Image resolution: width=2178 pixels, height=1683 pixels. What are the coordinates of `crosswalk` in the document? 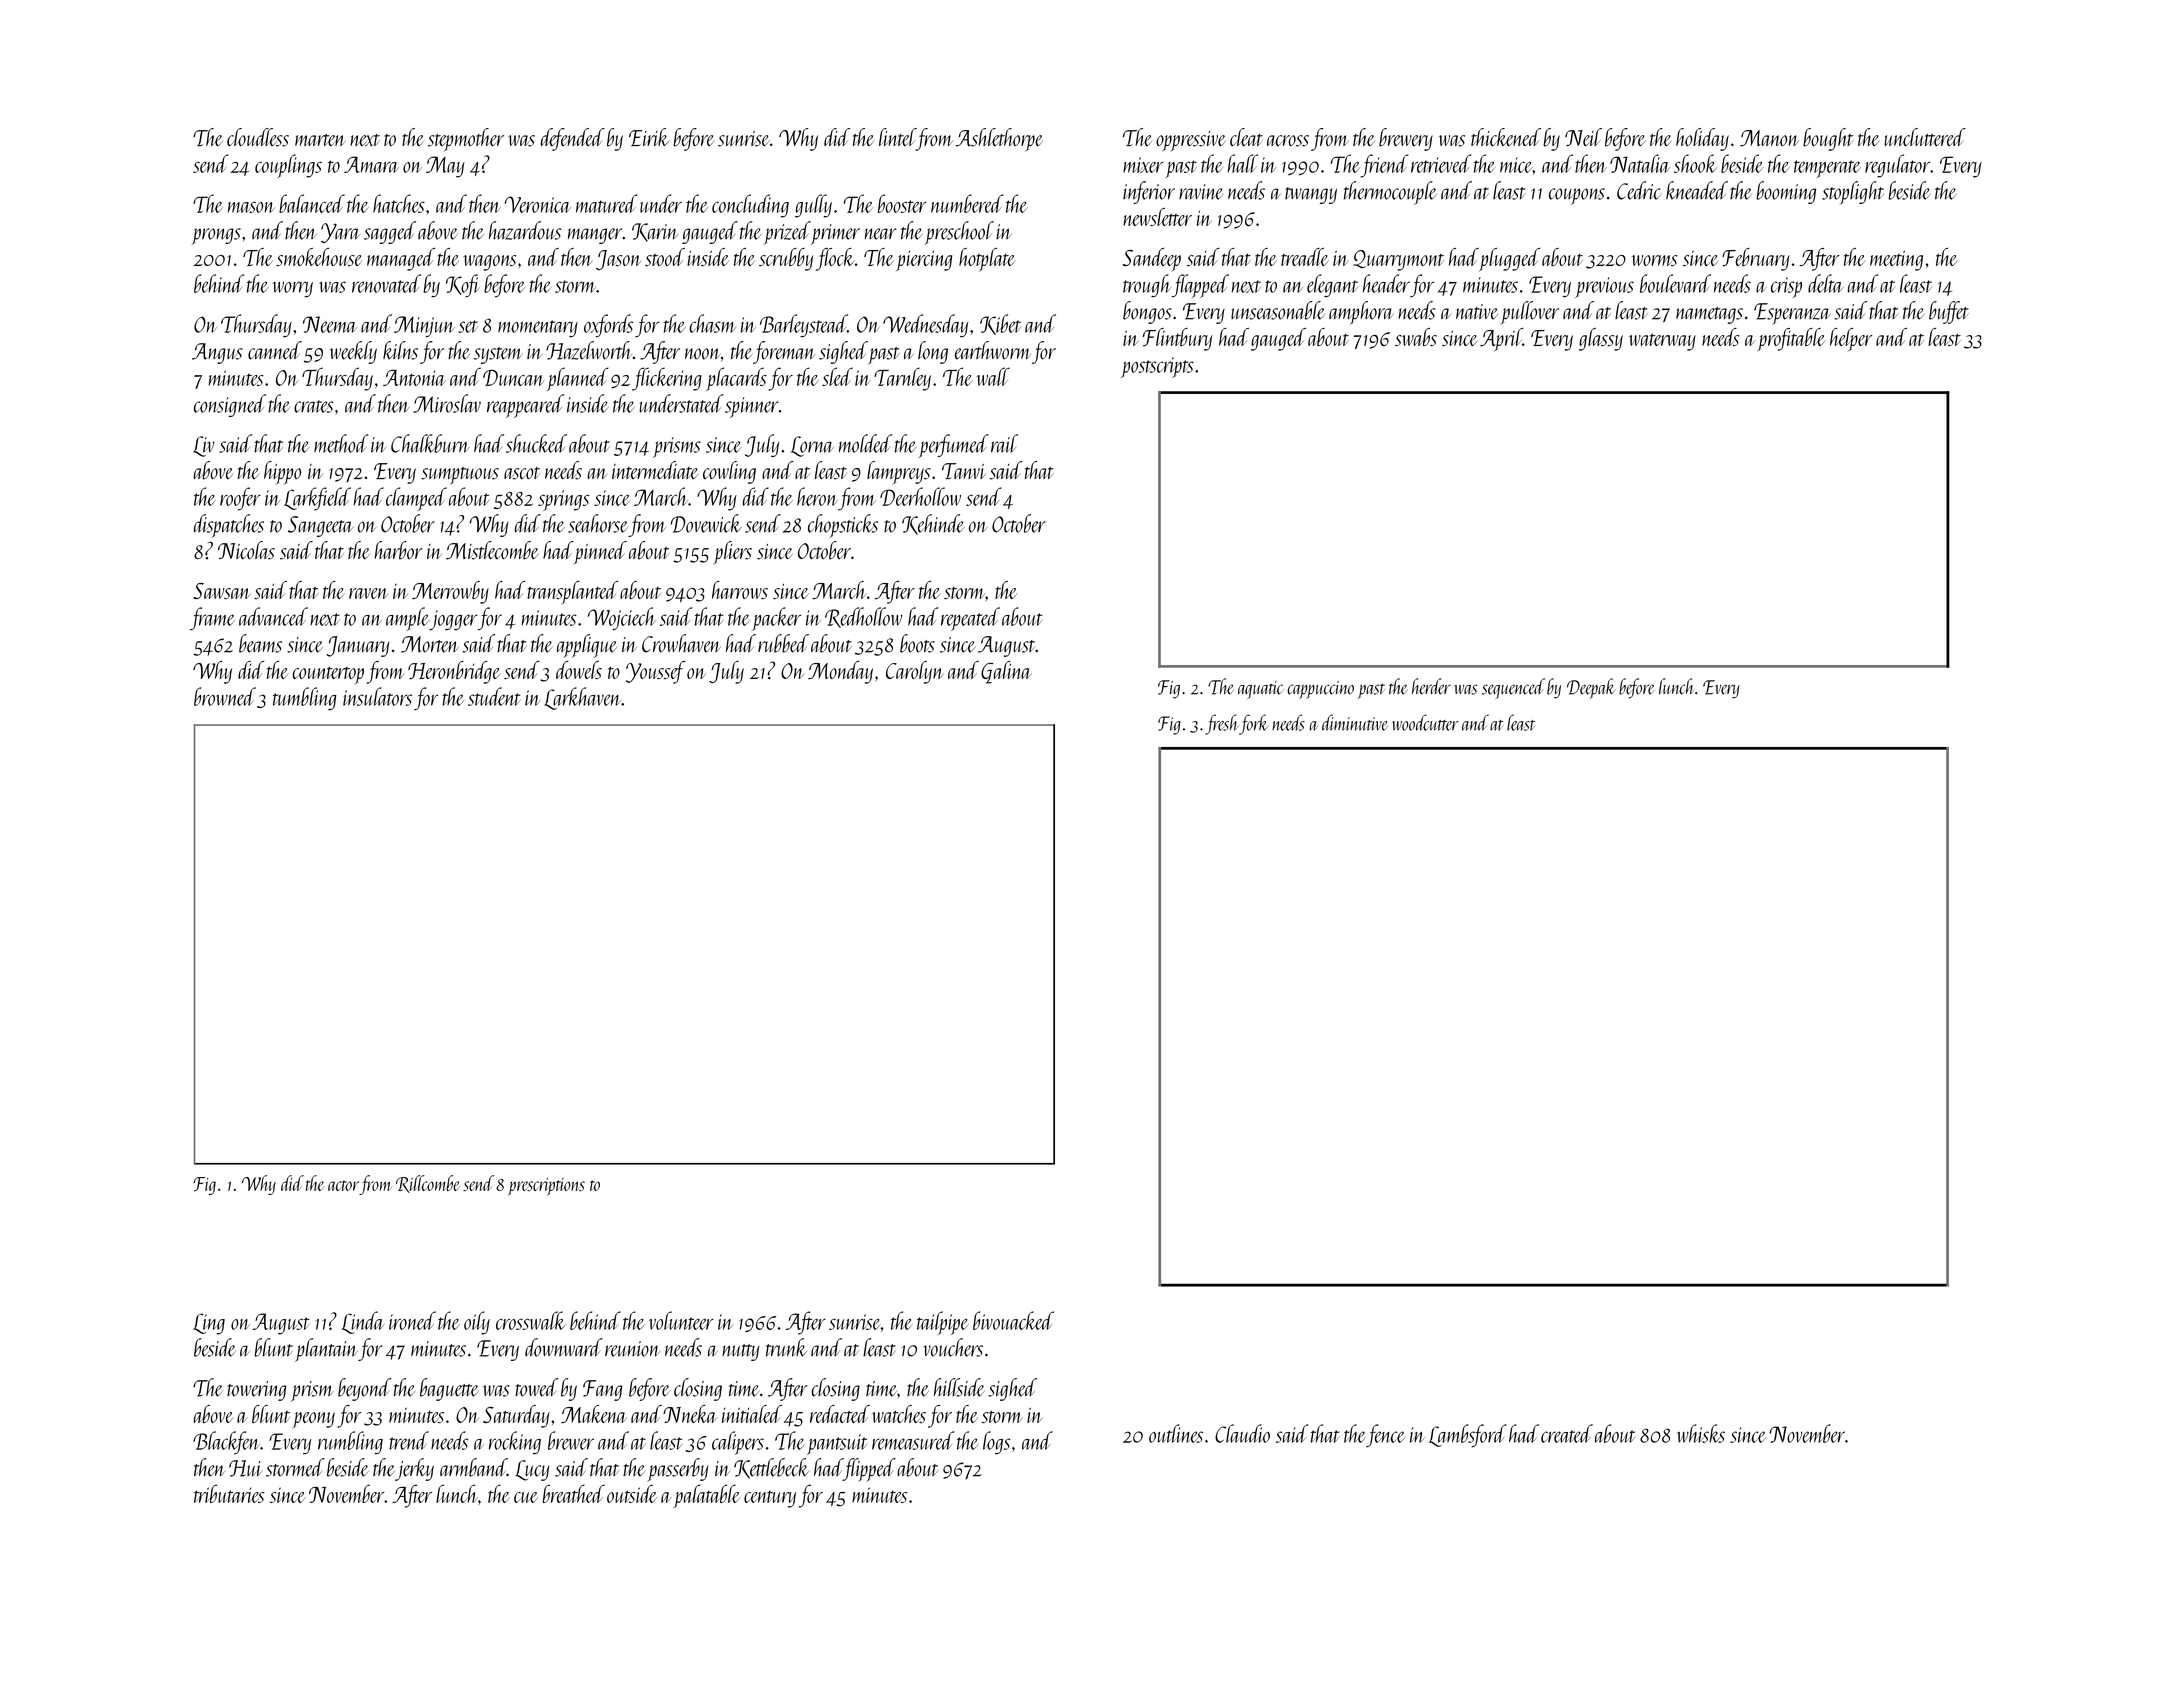 It's located at (531, 1320).
